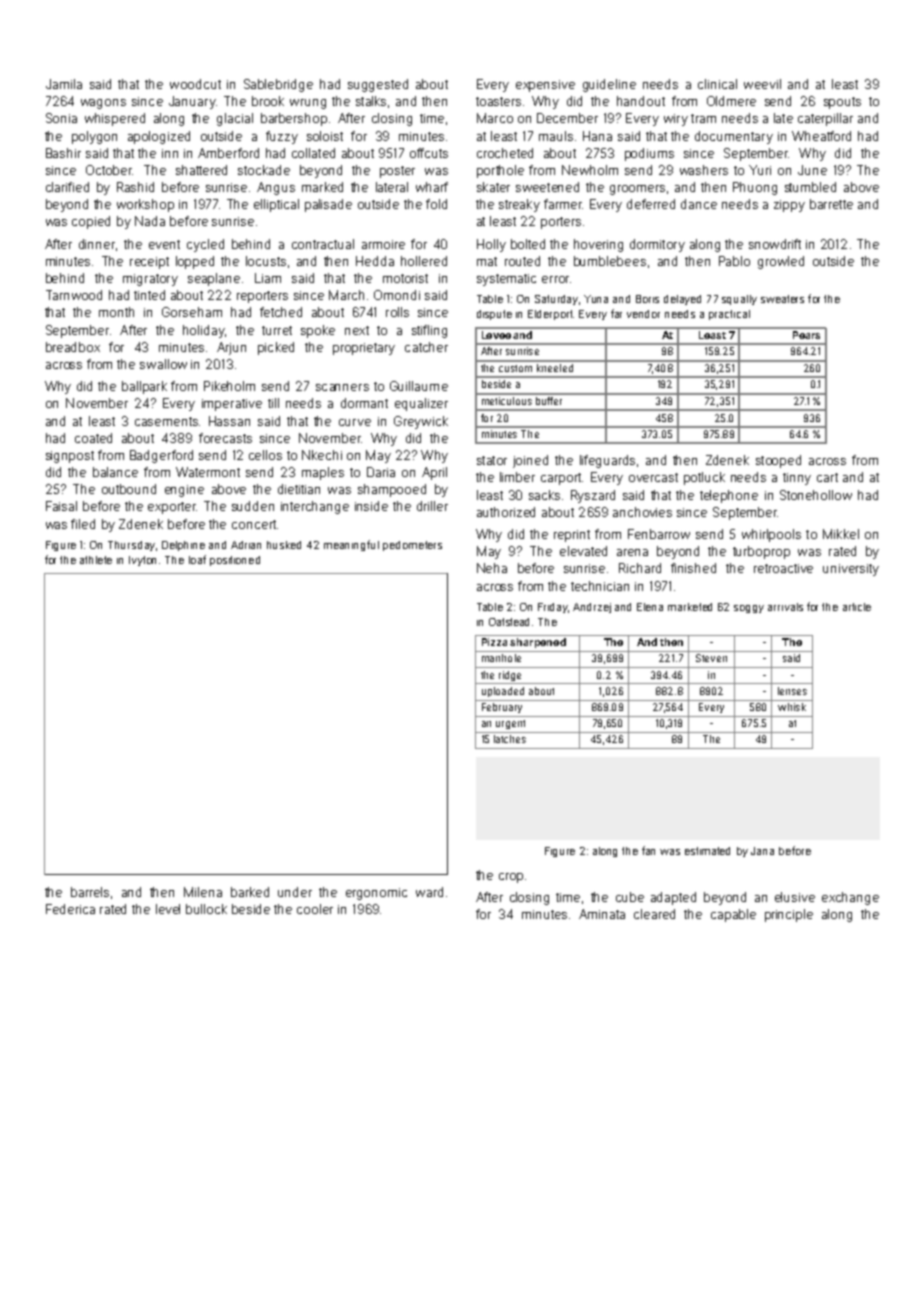 This document has height=1308, width=924. Describe the element at coordinates (492, 568) in the document. I see `Neha` at that location.
